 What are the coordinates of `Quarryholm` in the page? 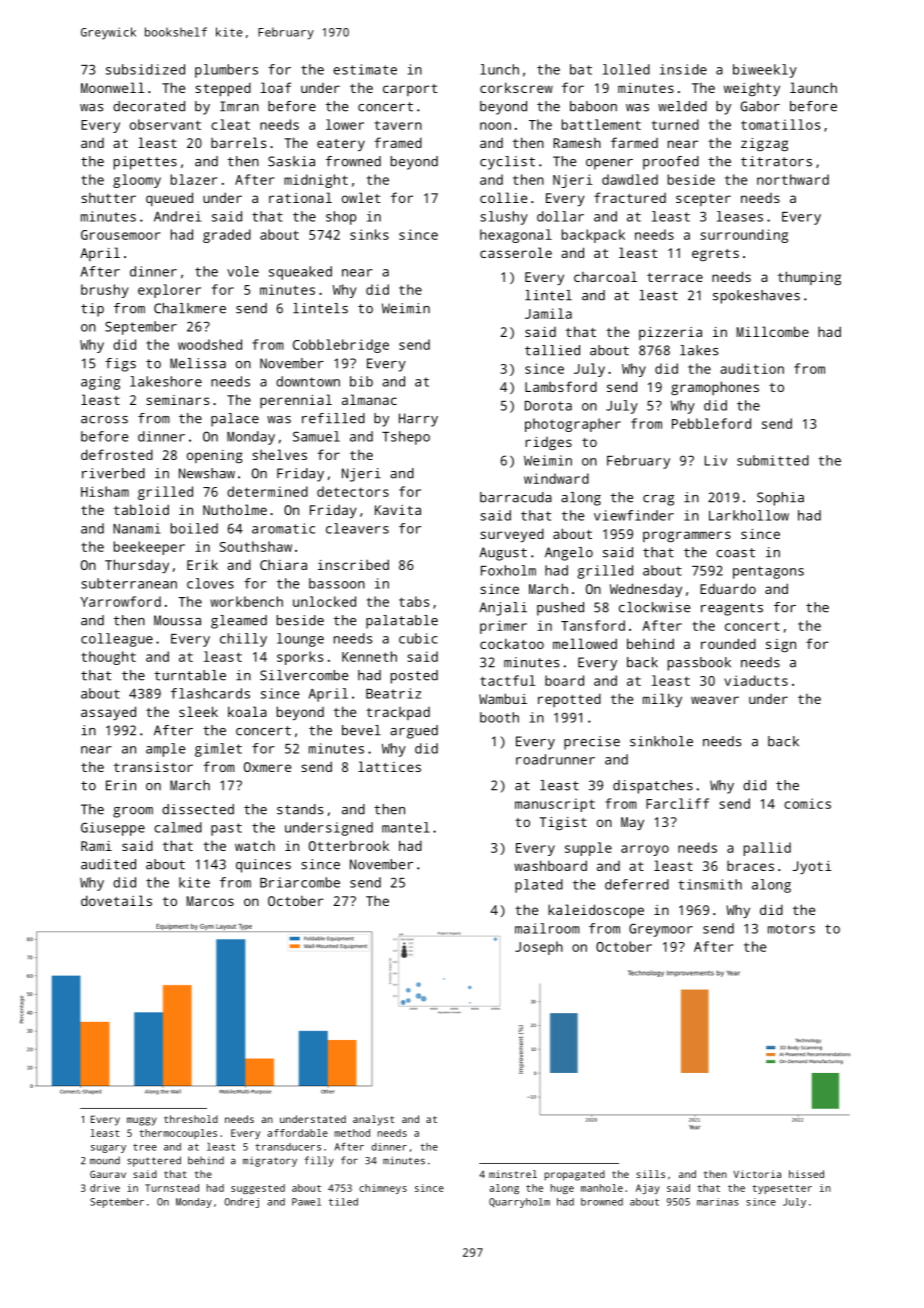 It's located at (519, 1203).
